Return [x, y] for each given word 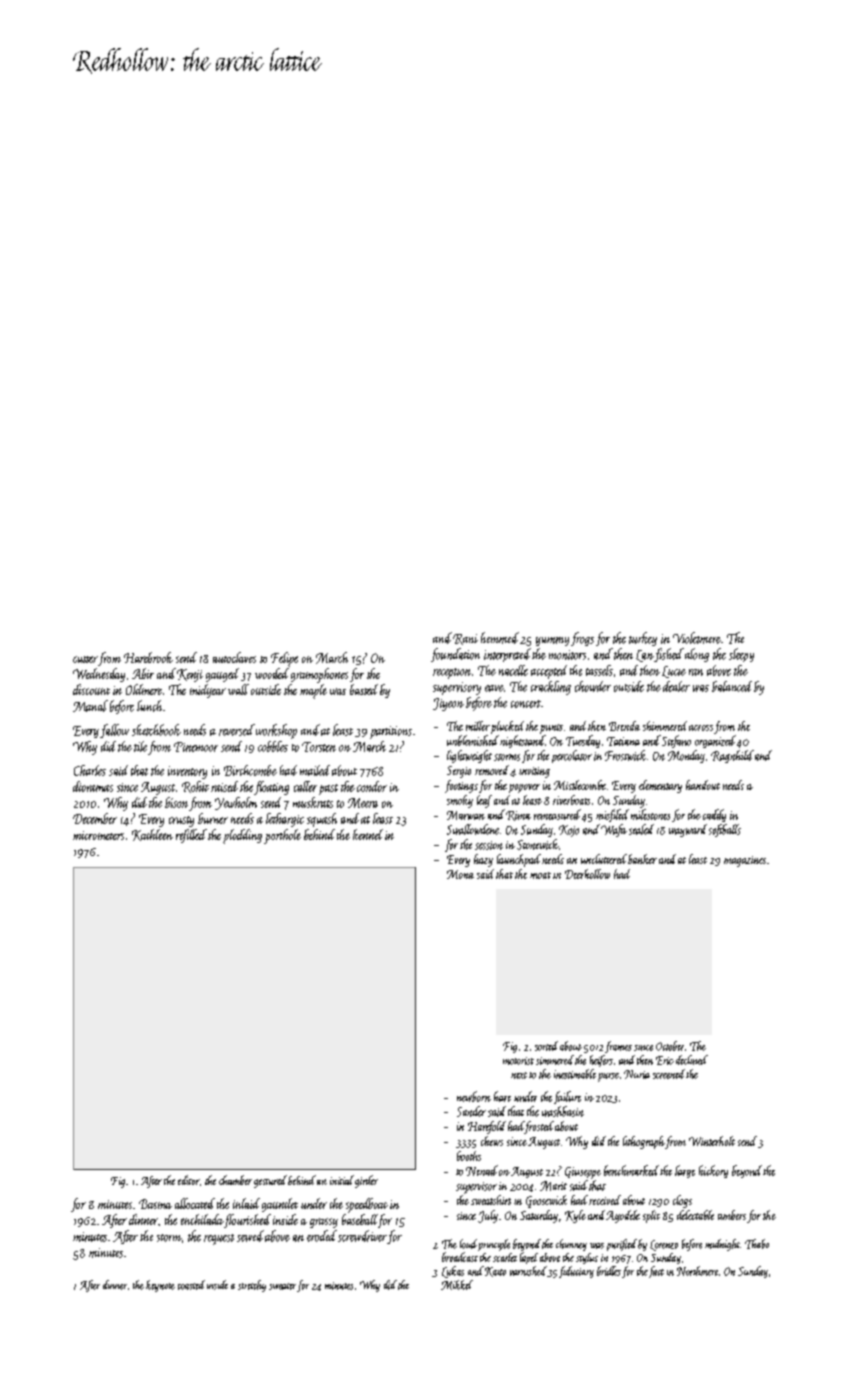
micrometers [98, 835]
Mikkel [457, 1285]
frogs [582, 639]
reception [452, 673]
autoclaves [234, 657]
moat [540, 875]
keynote [160, 1286]
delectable [695, 1215]
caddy [714, 815]
